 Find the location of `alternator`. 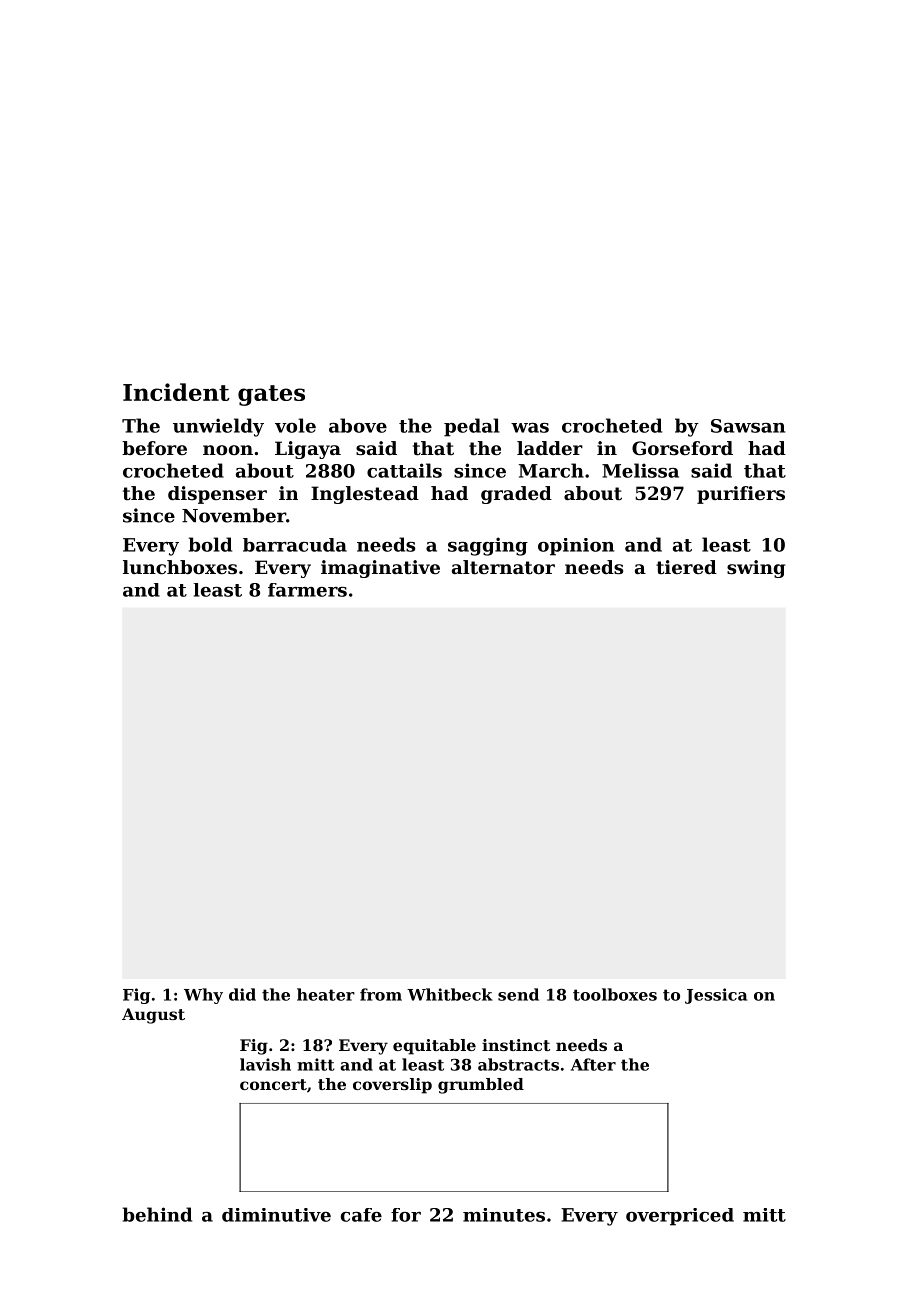

alternator is located at coordinates (503, 567).
